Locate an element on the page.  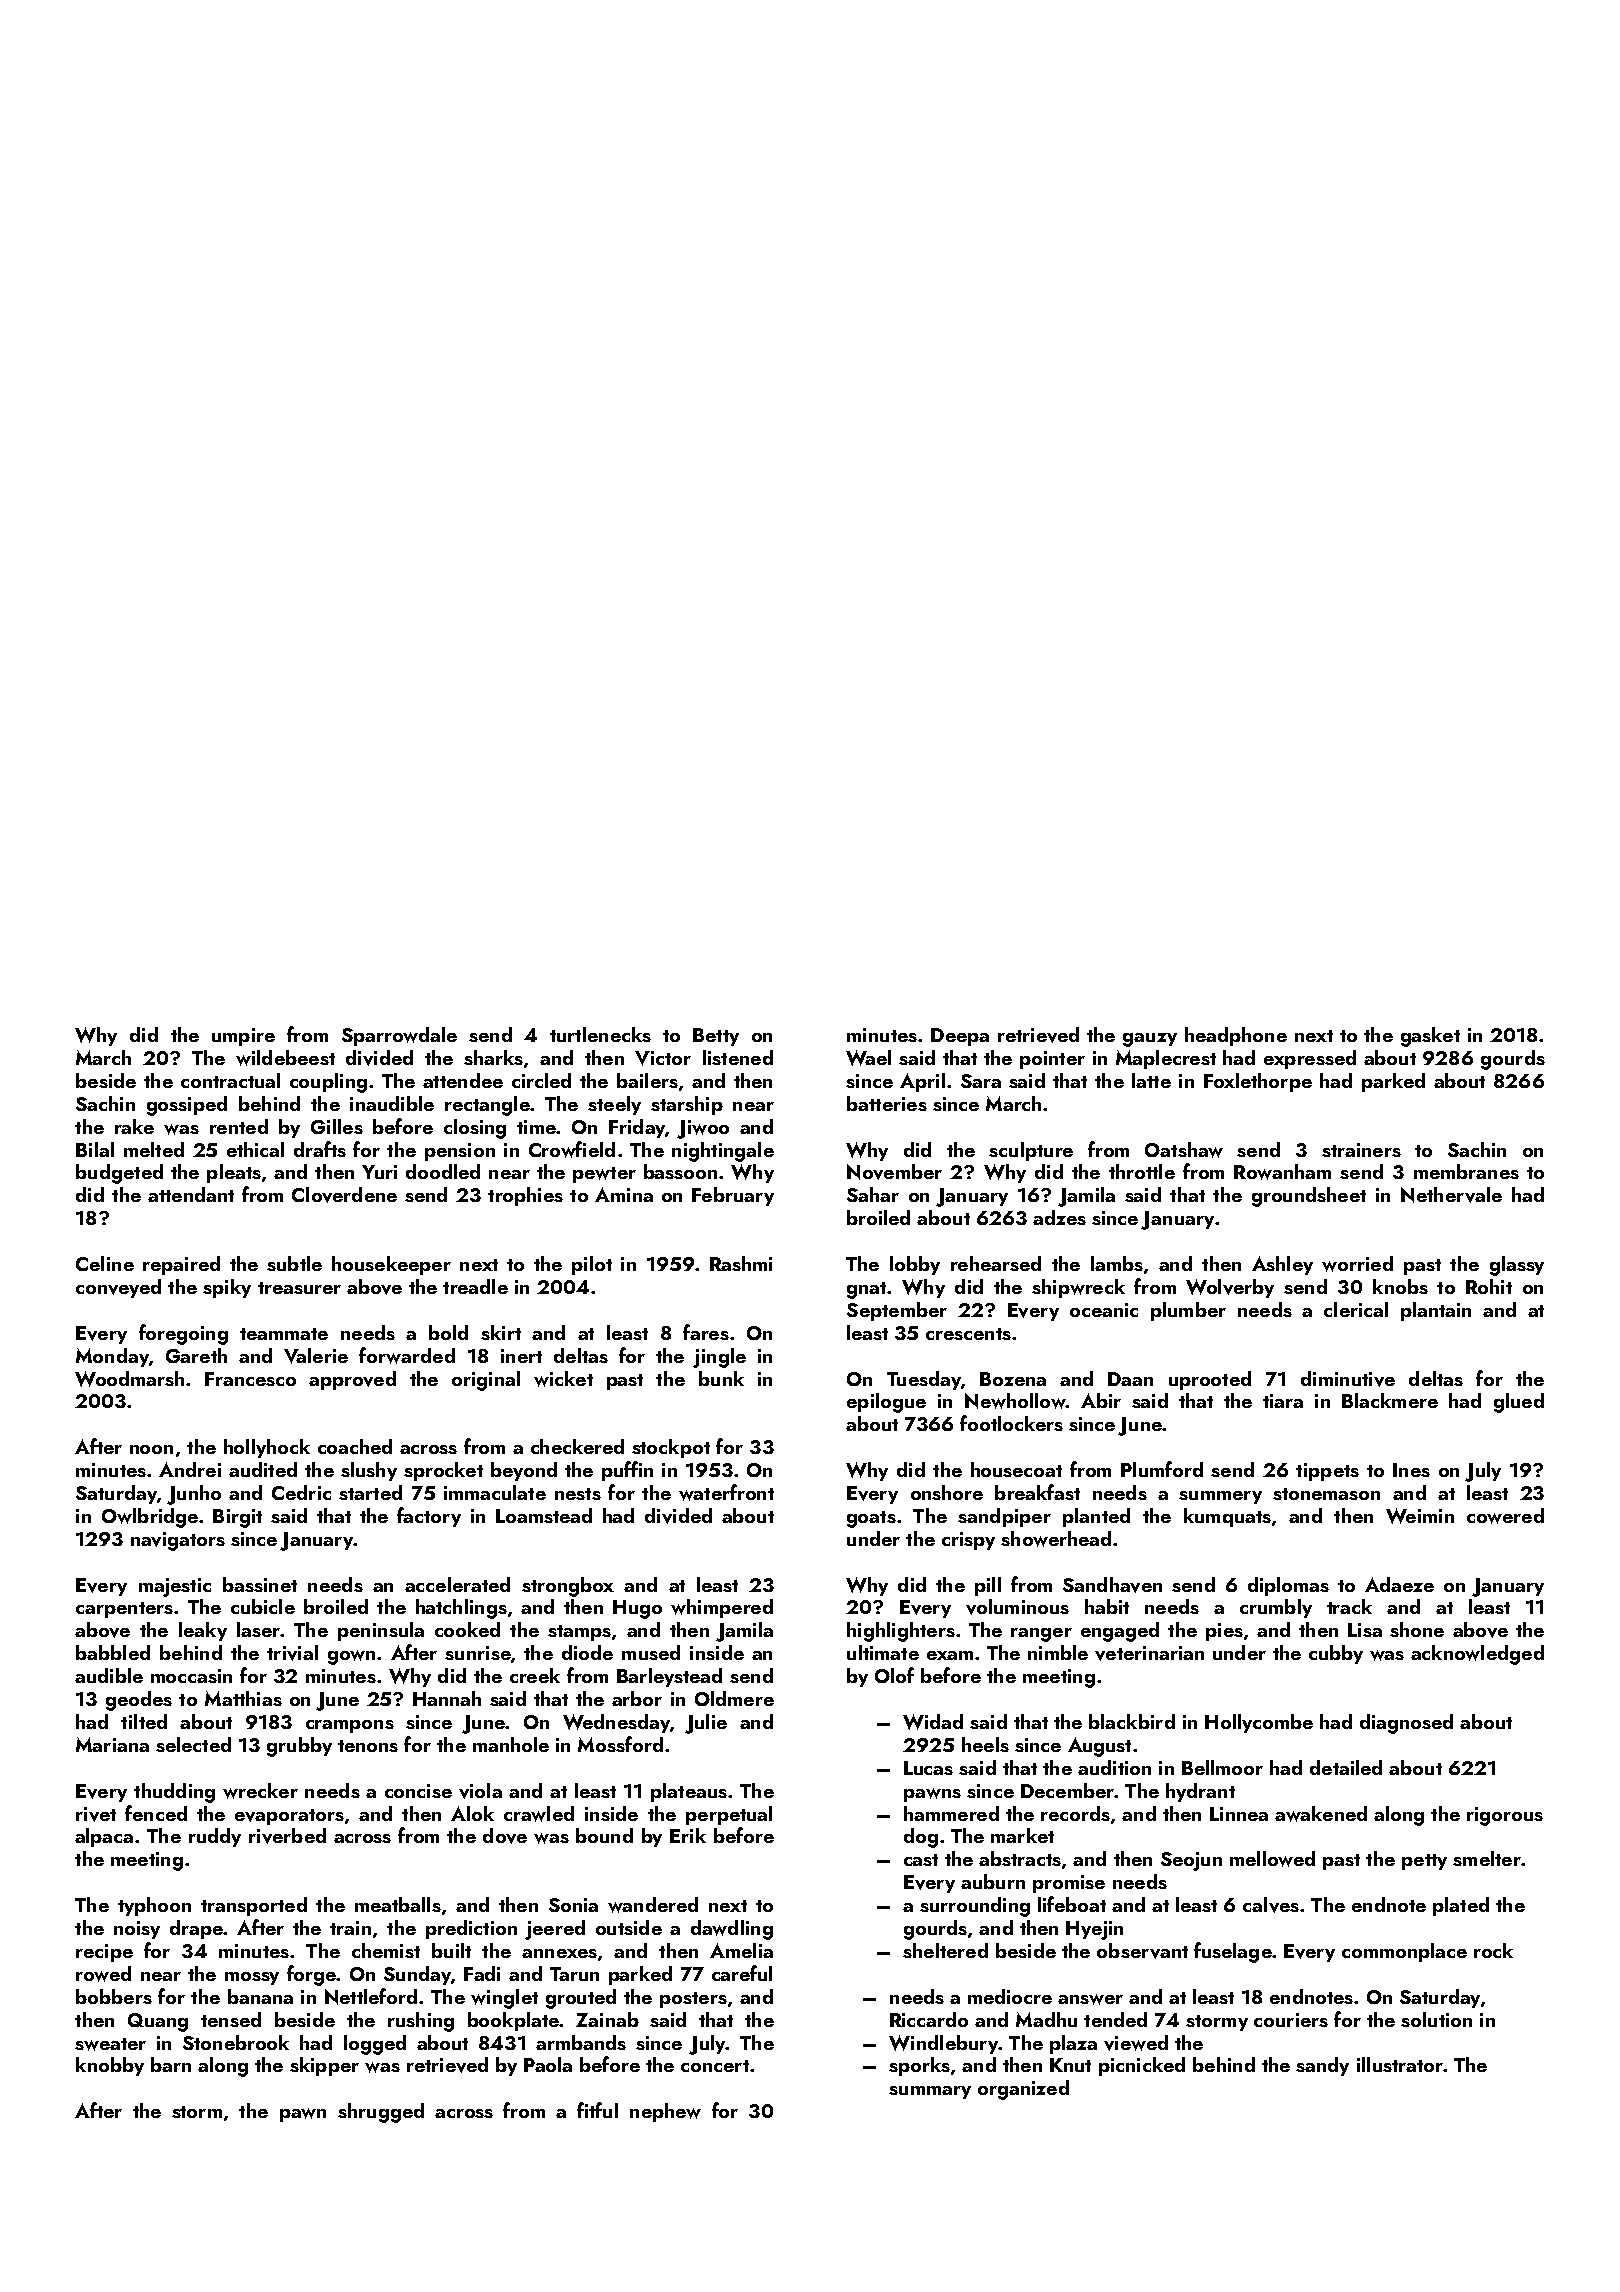
summary is located at coordinates (930, 2092).
